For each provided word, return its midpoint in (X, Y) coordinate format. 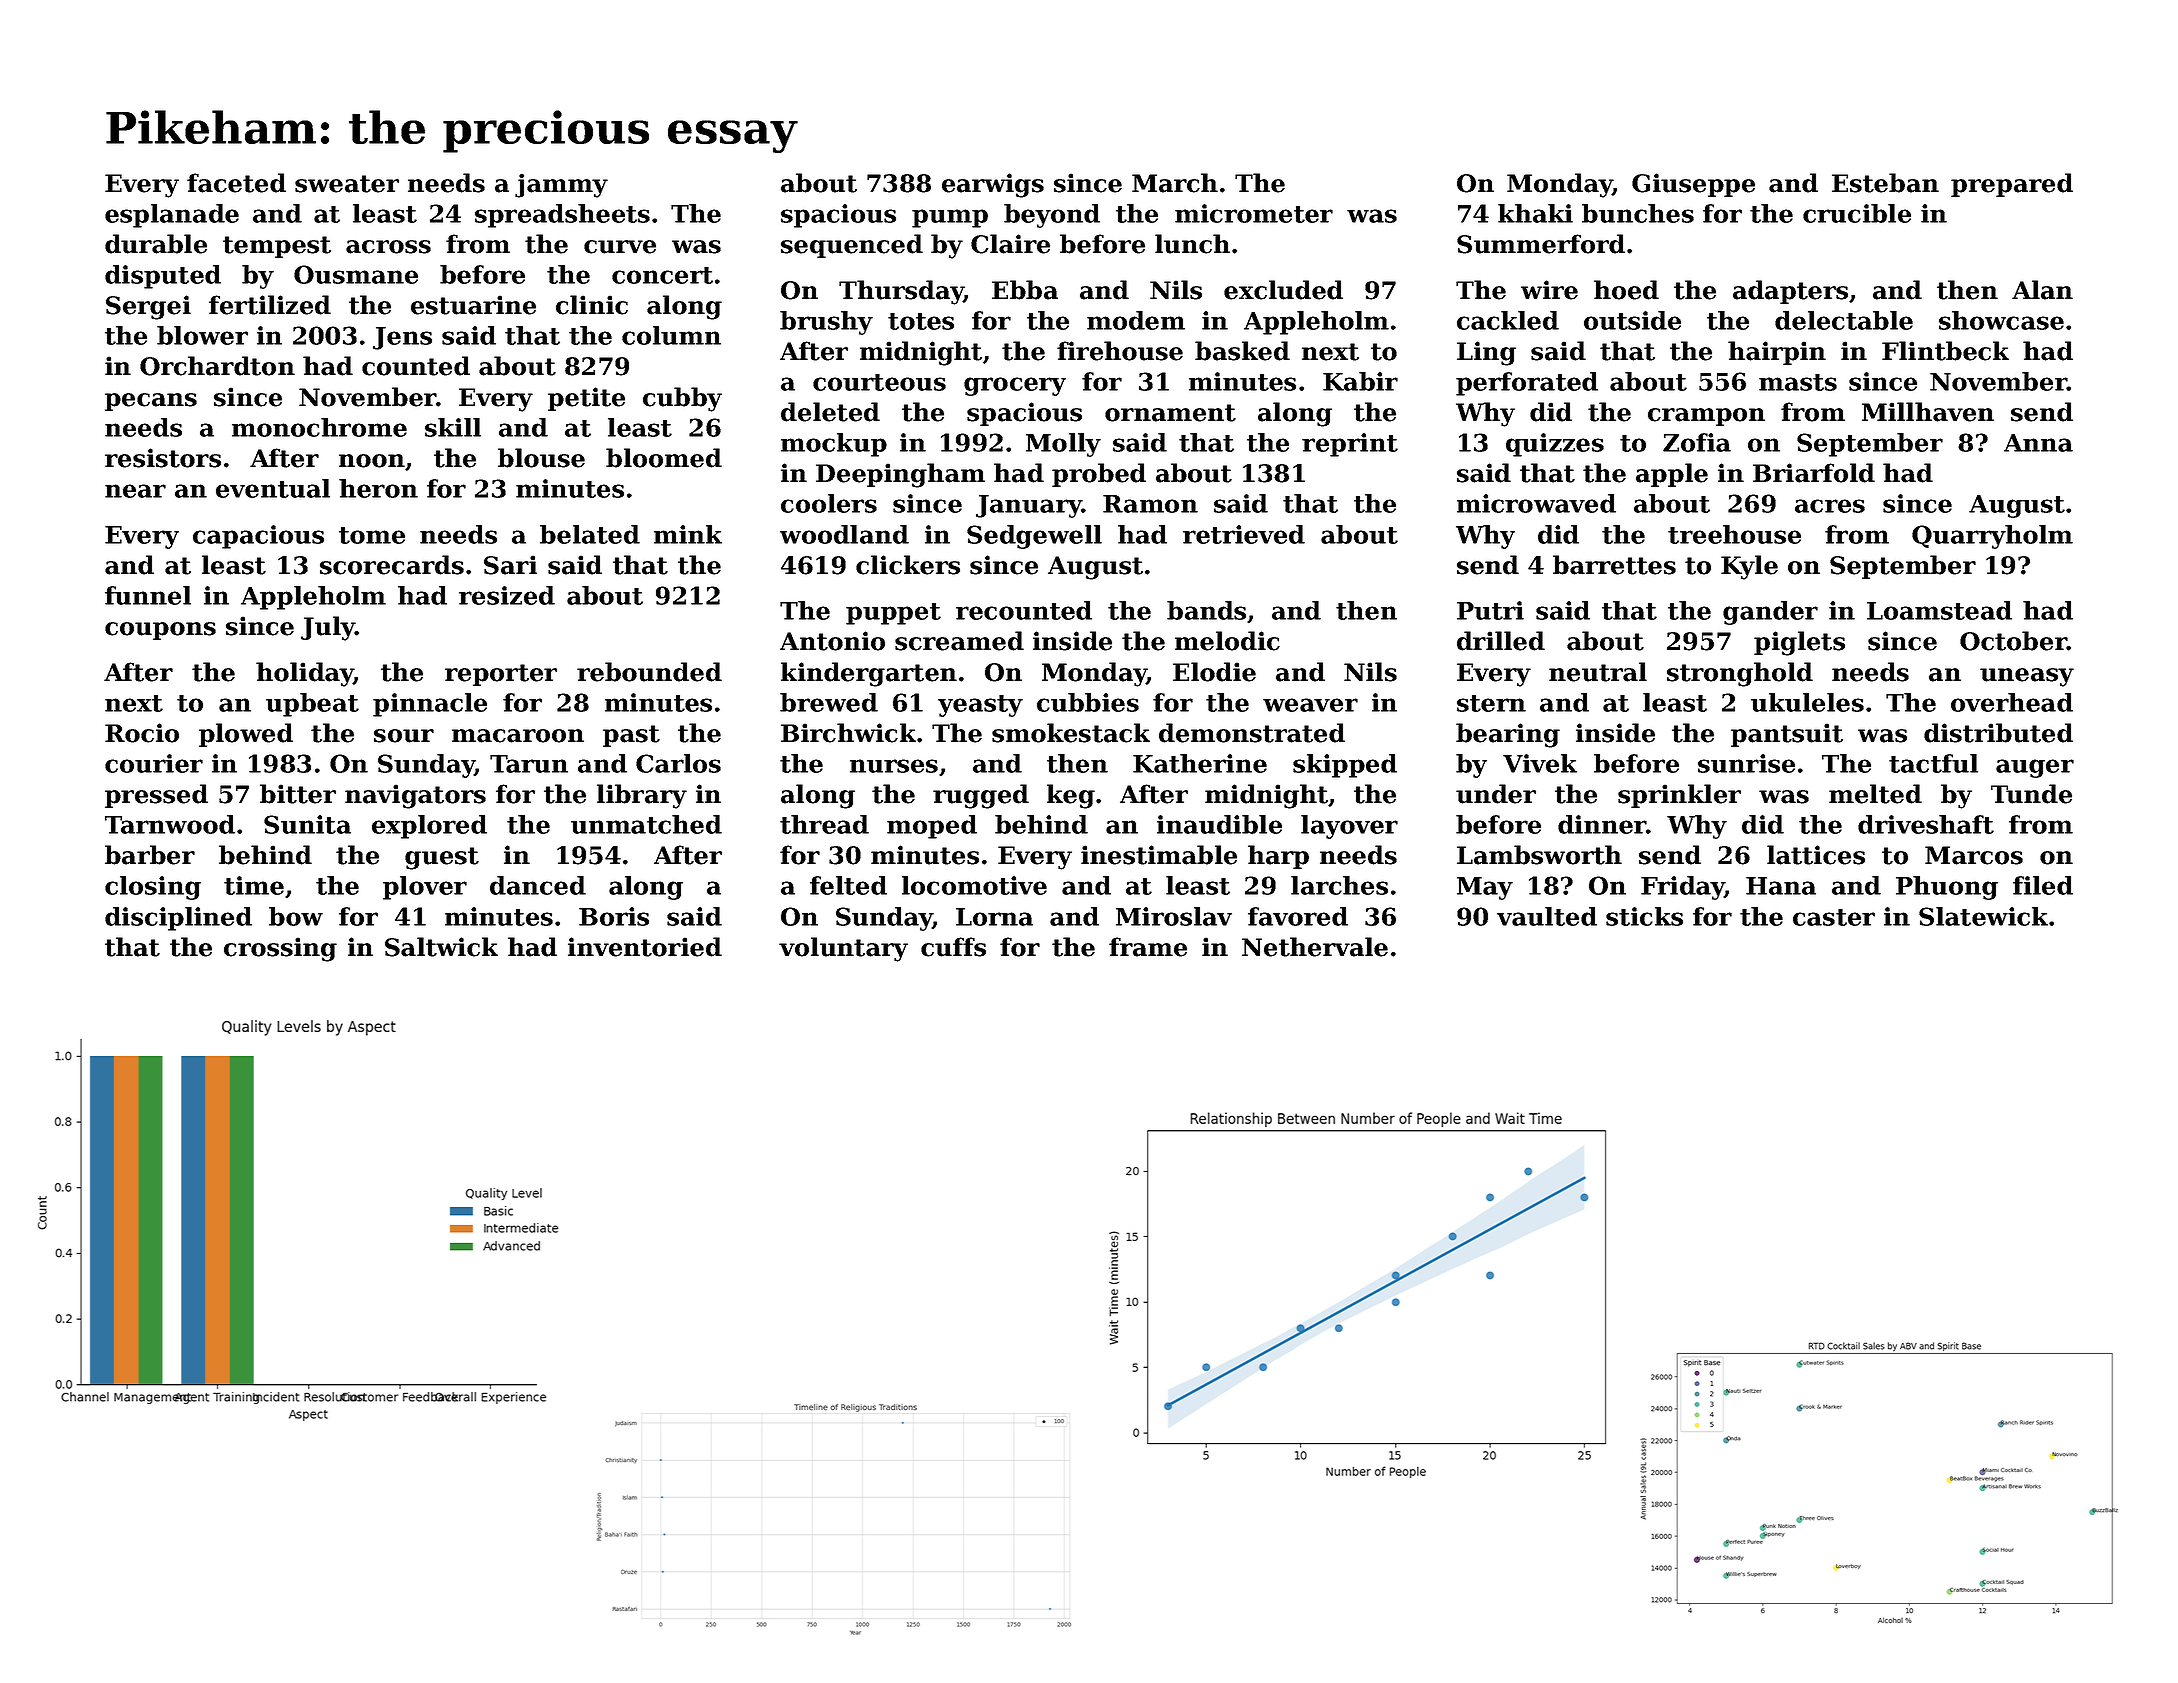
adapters (1790, 292)
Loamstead (1939, 610)
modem (1136, 320)
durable (156, 244)
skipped (1345, 766)
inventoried (645, 947)
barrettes (1614, 565)
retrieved (1244, 534)
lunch (1192, 244)
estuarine (473, 305)
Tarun (529, 764)
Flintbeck (1945, 351)
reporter (501, 675)
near (135, 491)
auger (2035, 768)
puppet (893, 614)
